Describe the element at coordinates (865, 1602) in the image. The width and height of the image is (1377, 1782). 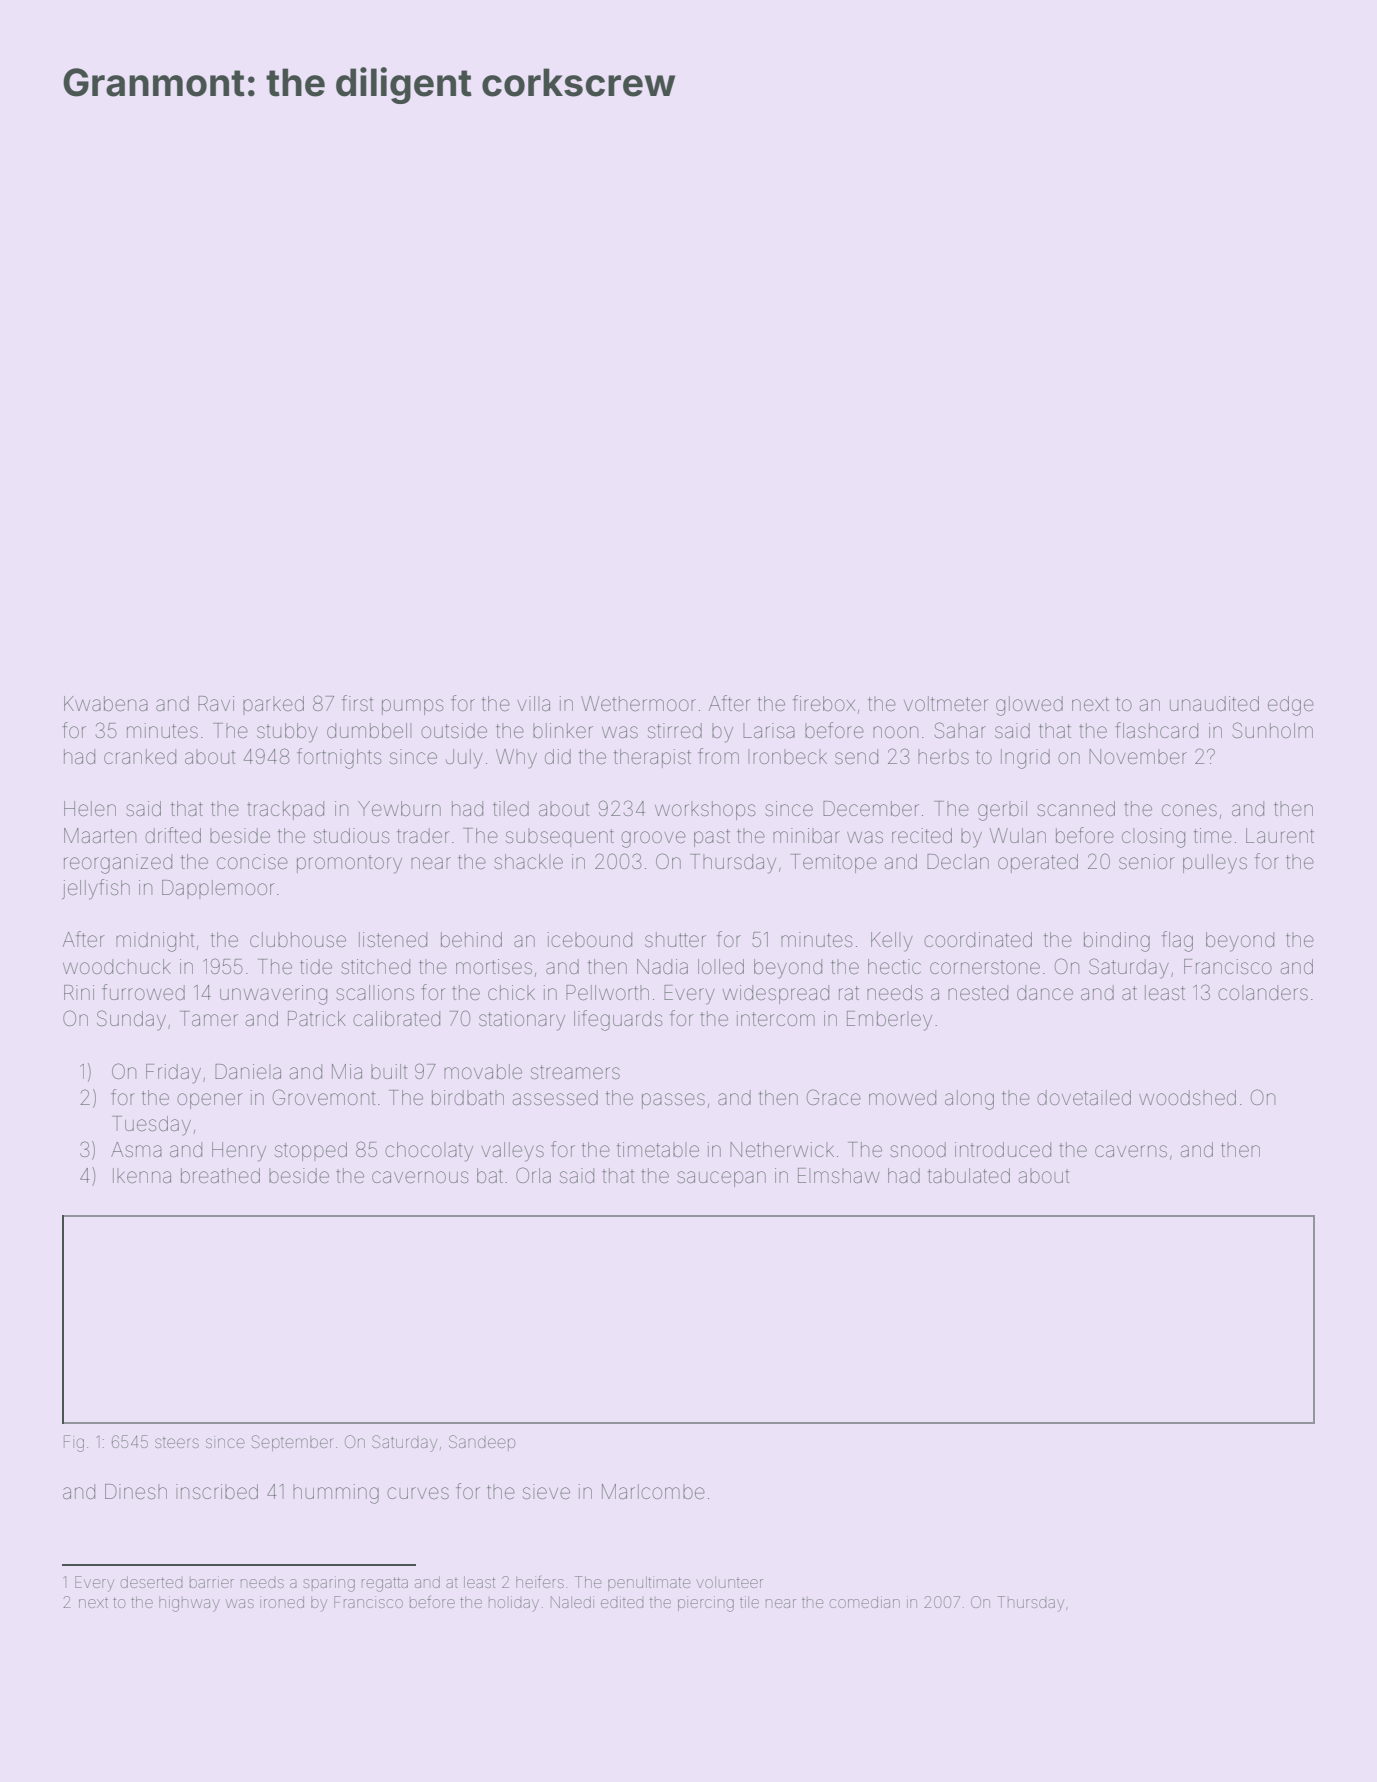
I see `comedian` at that location.
